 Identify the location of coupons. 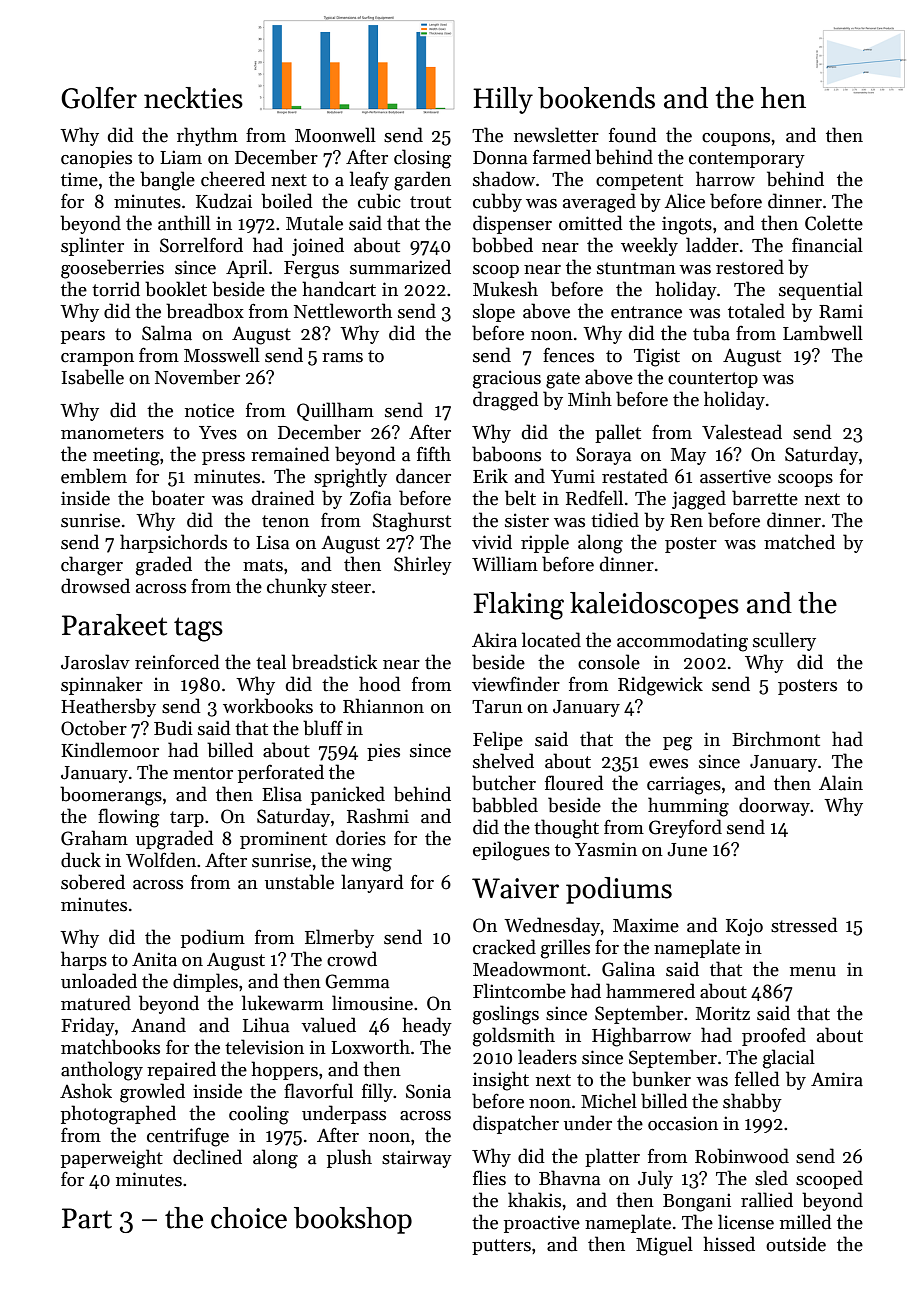
(736, 139).
